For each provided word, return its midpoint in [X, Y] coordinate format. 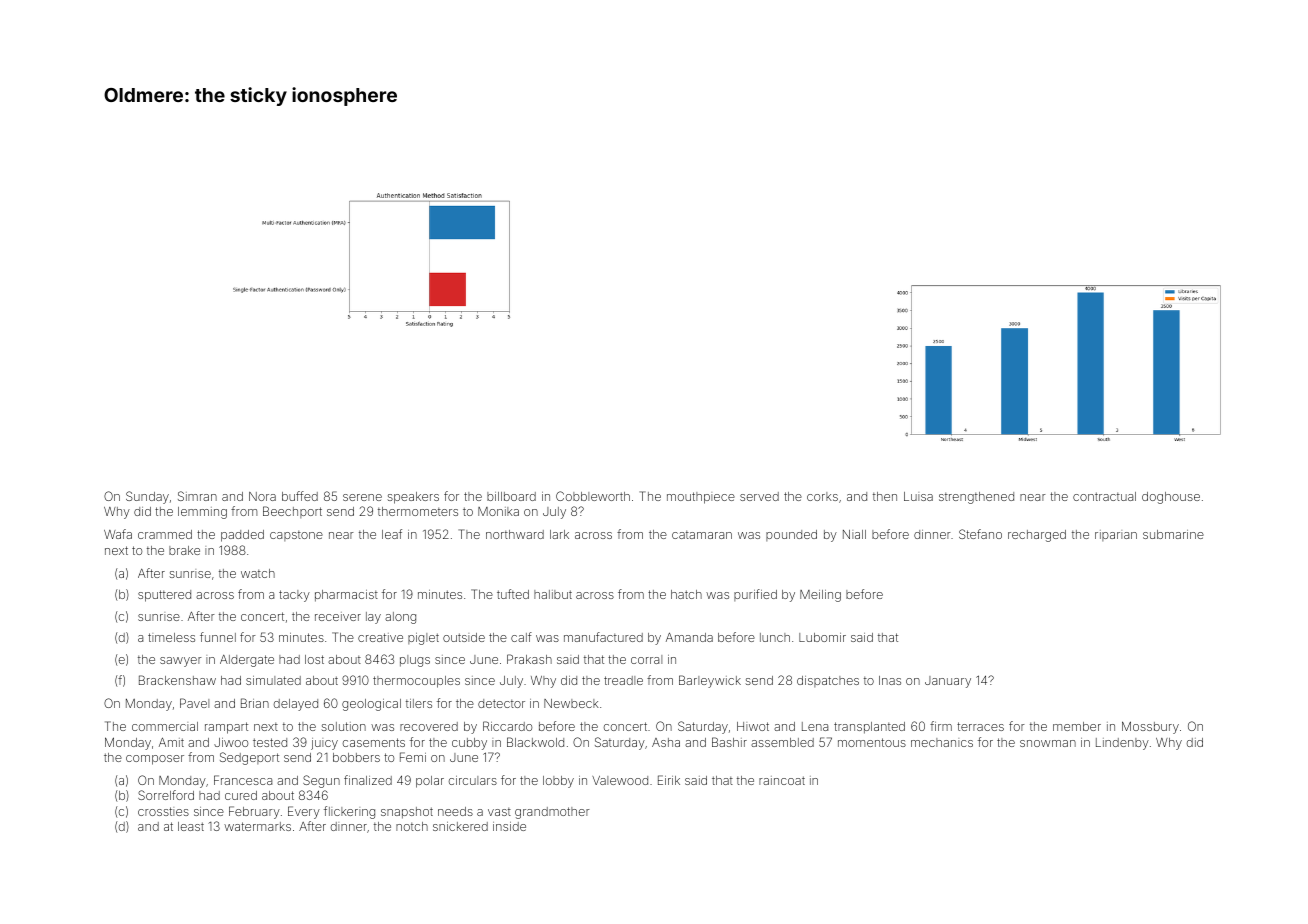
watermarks [257, 826]
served [759, 496]
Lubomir [822, 637]
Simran [197, 496]
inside [509, 826]
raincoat [782, 780]
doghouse [1171, 498]
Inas [890, 680]
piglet [423, 639]
